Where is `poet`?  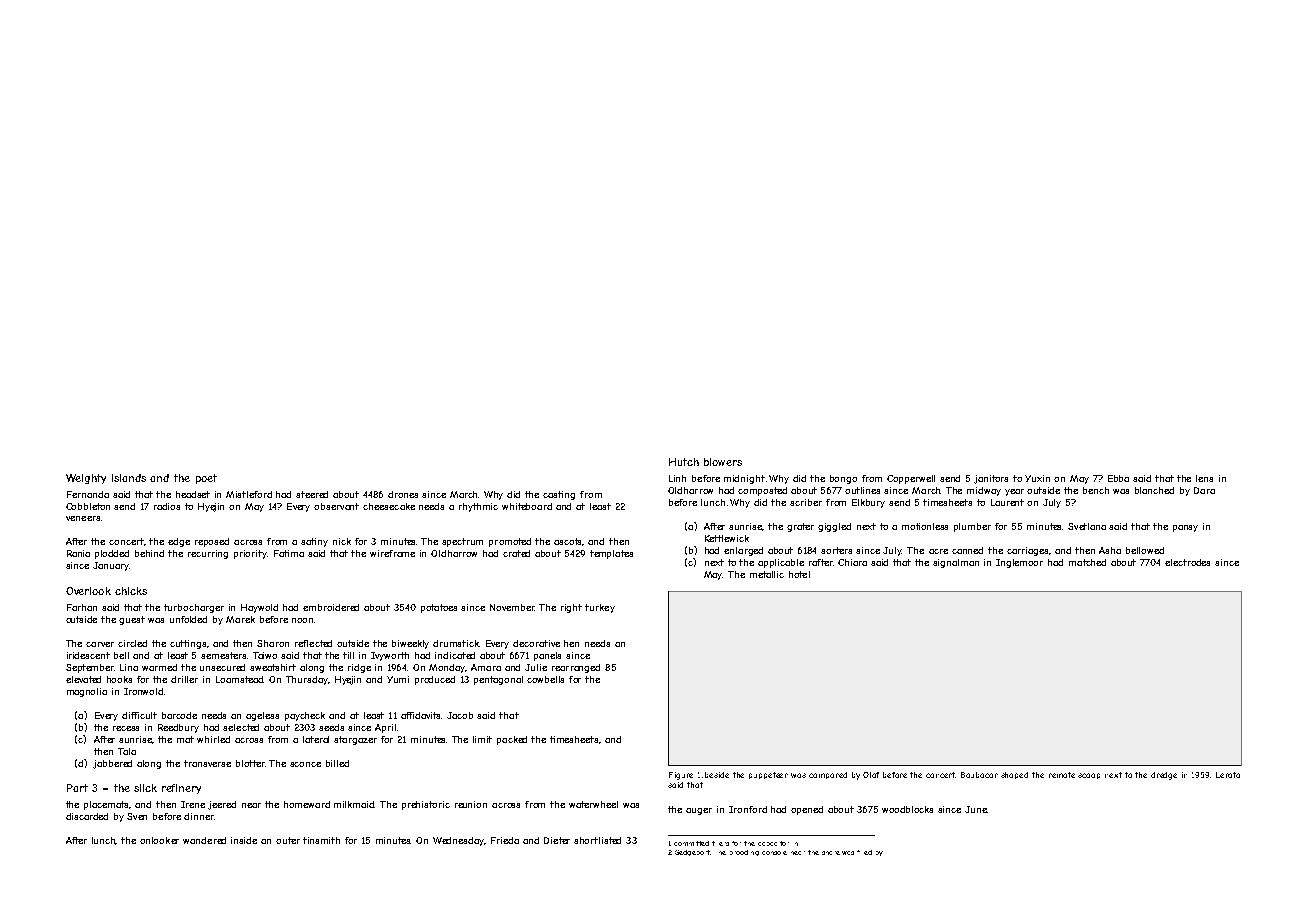
poet is located at coordinates (206, 479).
